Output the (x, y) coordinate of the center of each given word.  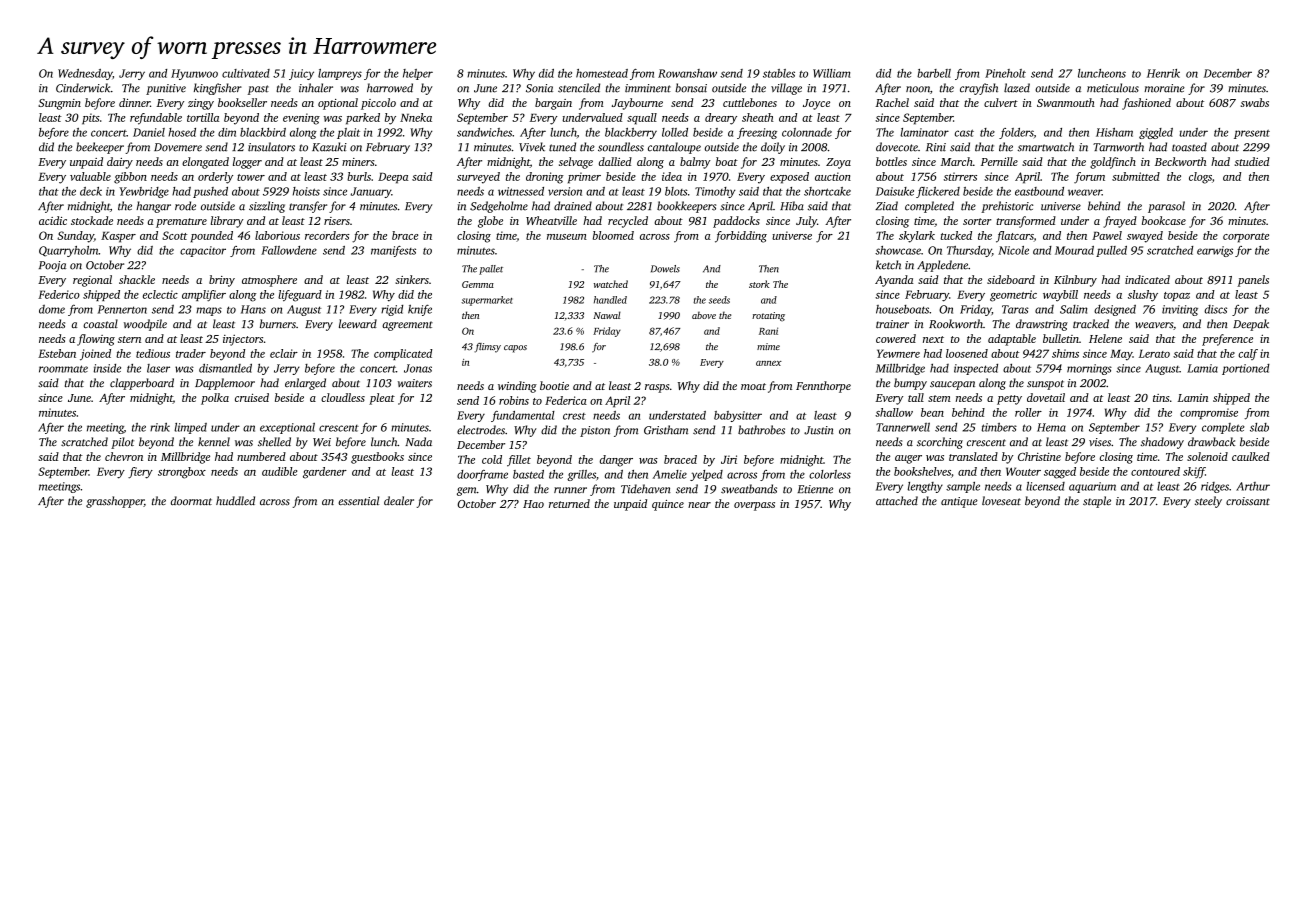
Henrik (1163, 73)
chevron (124, 456)
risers (337, 221)
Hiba (792, 206)
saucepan (952, 385)
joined (95, 355)
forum (1089, 178)
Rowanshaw (687, 73)
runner (570, 490)
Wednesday (85, 74)
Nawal (607, 315)
